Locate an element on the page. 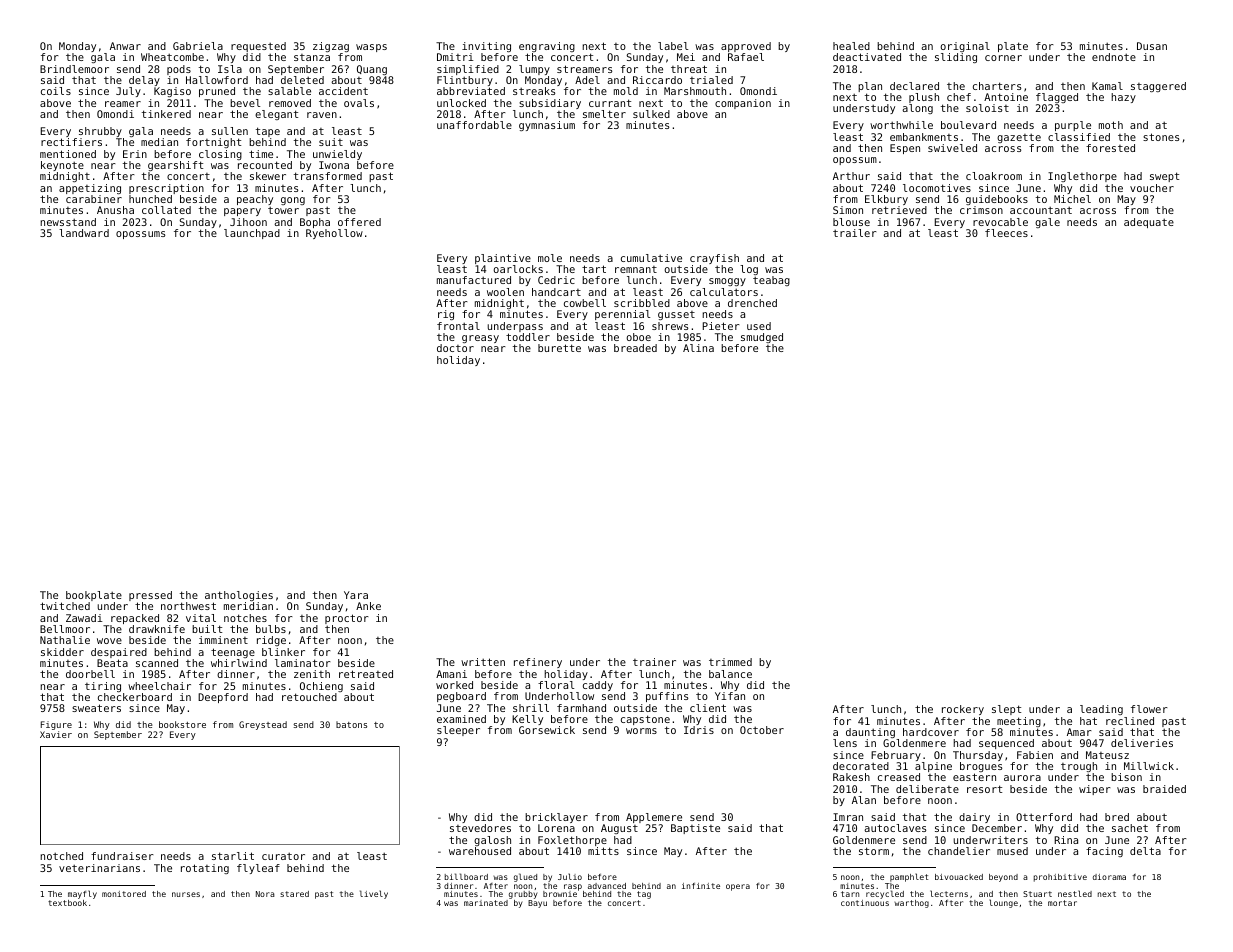 This page has height=952, width=1233. advanced is located at coordinates (607, 886).
